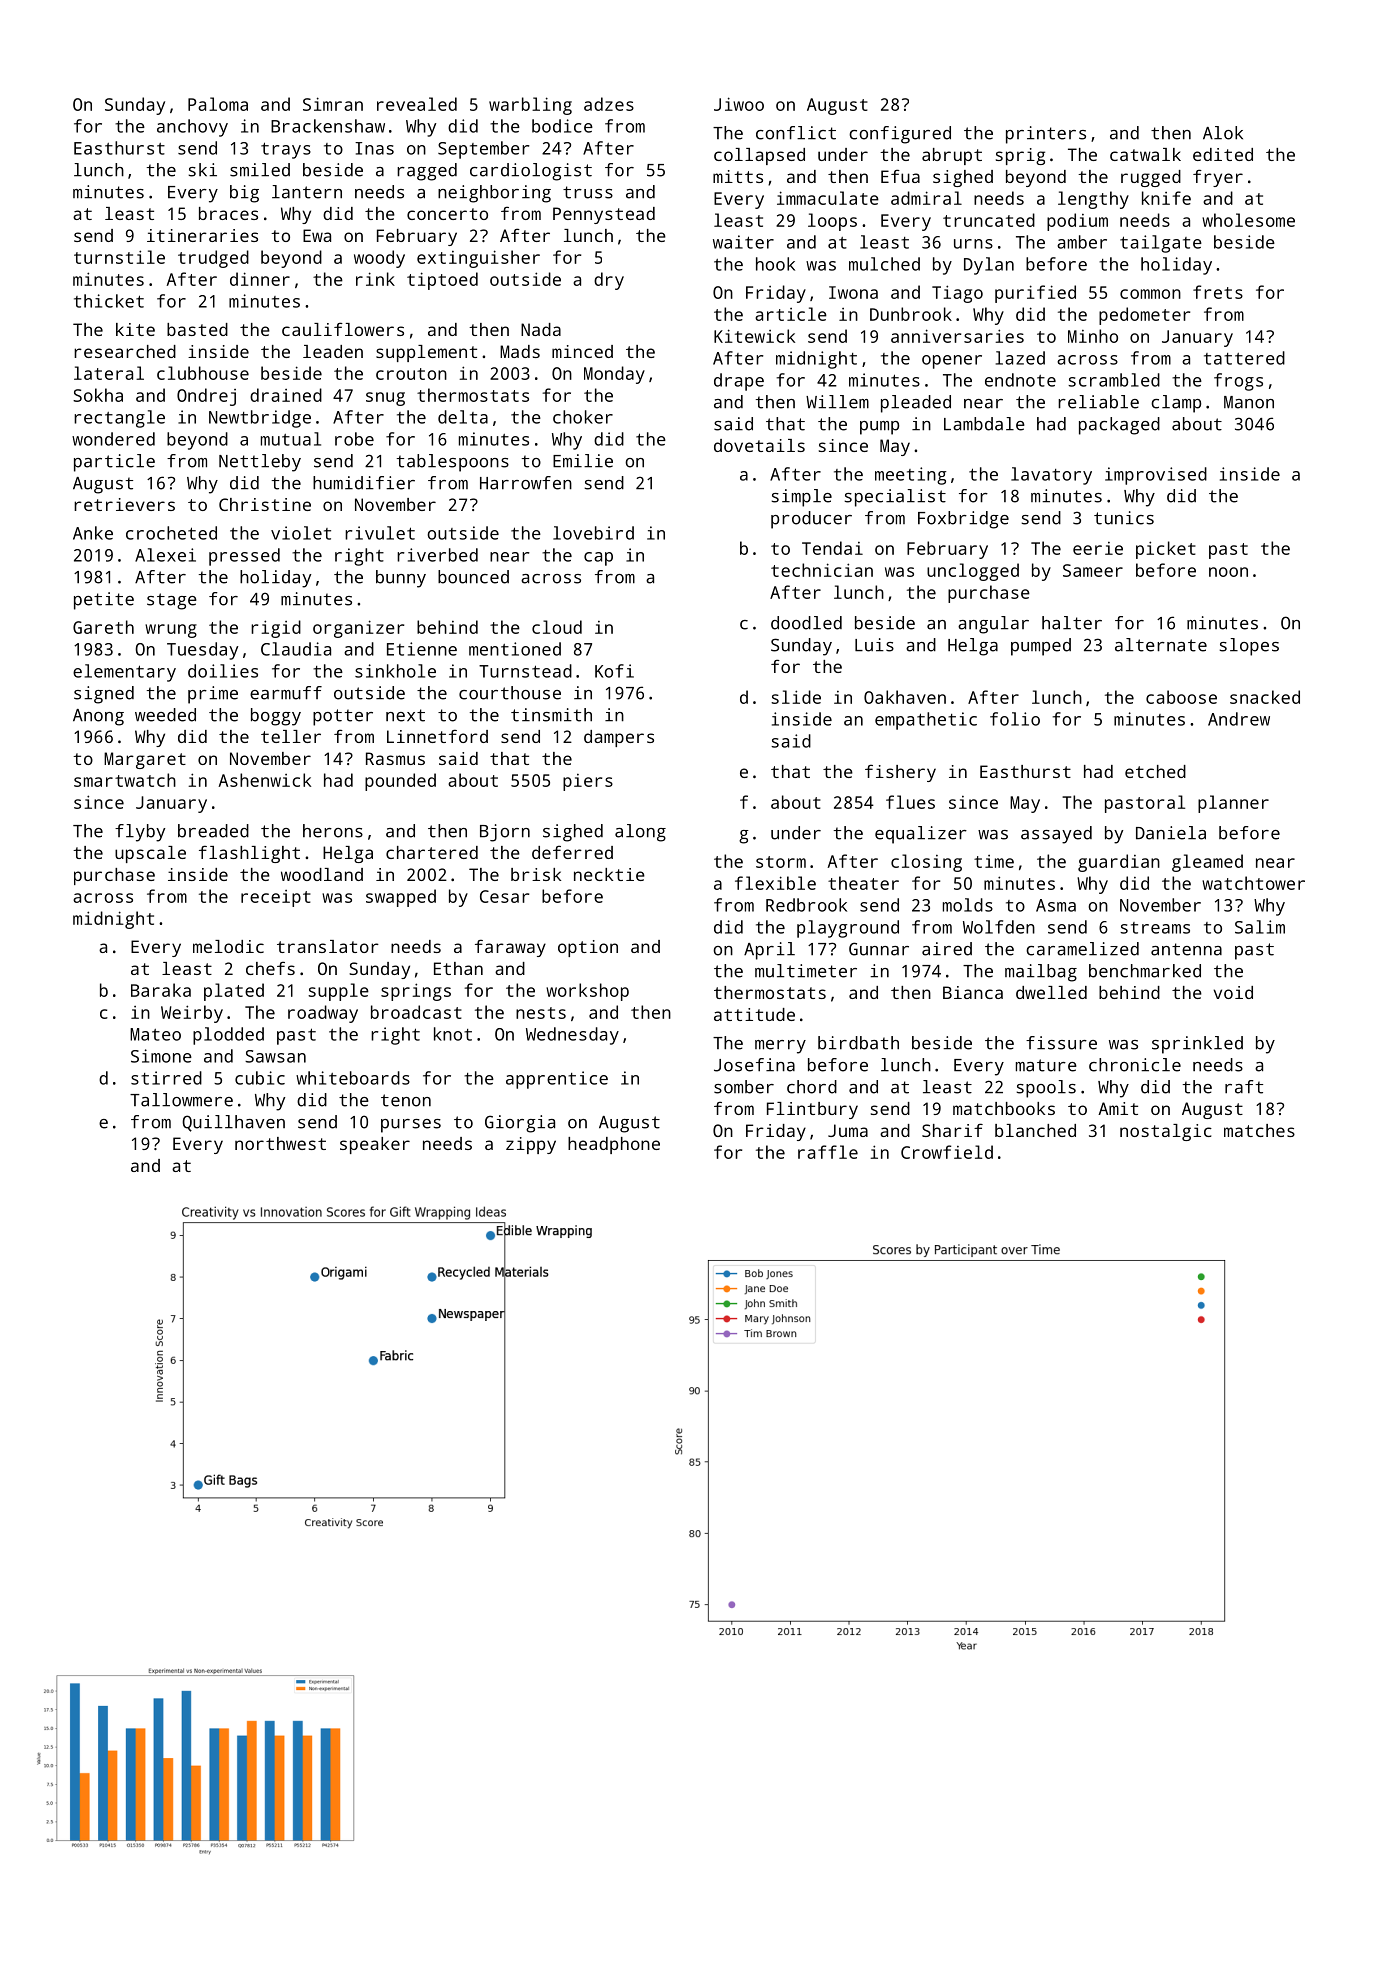 This screenshot has height=1969, width=1386. I want to click on cap, so click(598, 559).
